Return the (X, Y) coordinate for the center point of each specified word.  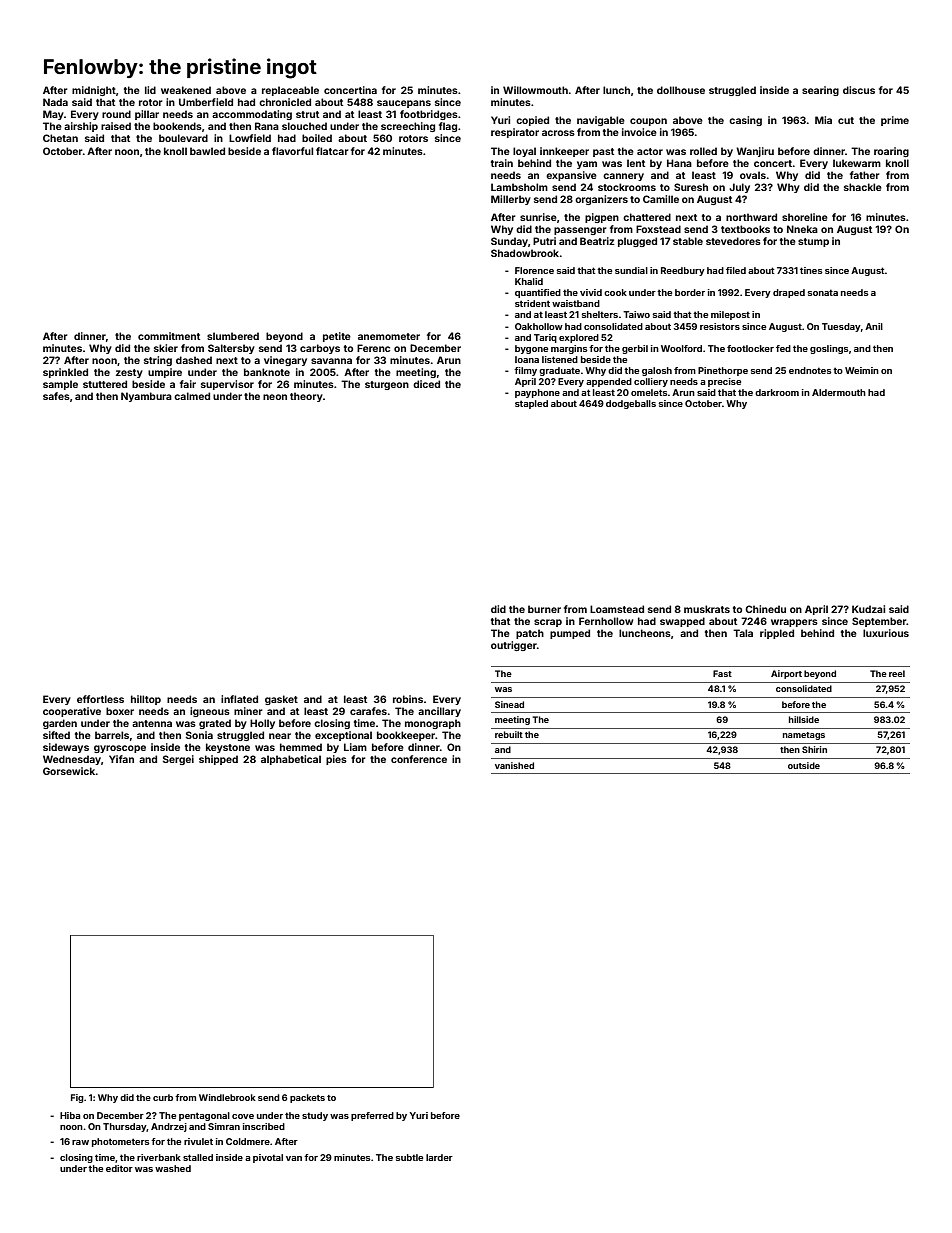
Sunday (509, 242)
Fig (77, 1098)
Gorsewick (69, 771)
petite (337, 337)
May (53, 115)
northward (751, 217)
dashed (194, 360)
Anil (874, 326)
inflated (239, 699)
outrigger (514, 646)
